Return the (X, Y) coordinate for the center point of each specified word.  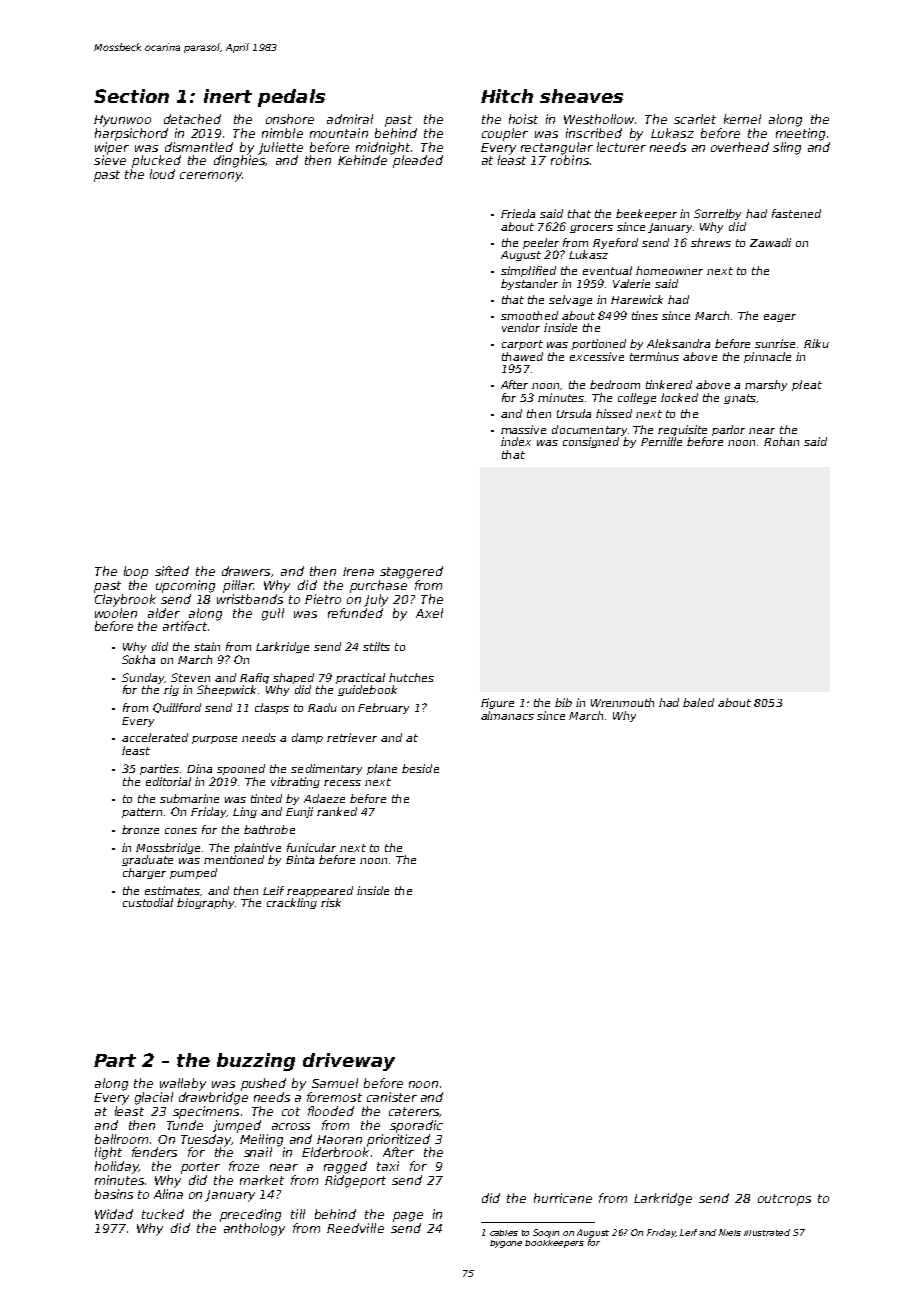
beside (420, 768)
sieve (110, 160)
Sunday (143, 678)
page (408, 1217)
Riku (816, 343)
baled (698, 702)
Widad (114, 1214)
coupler (505, 134)
